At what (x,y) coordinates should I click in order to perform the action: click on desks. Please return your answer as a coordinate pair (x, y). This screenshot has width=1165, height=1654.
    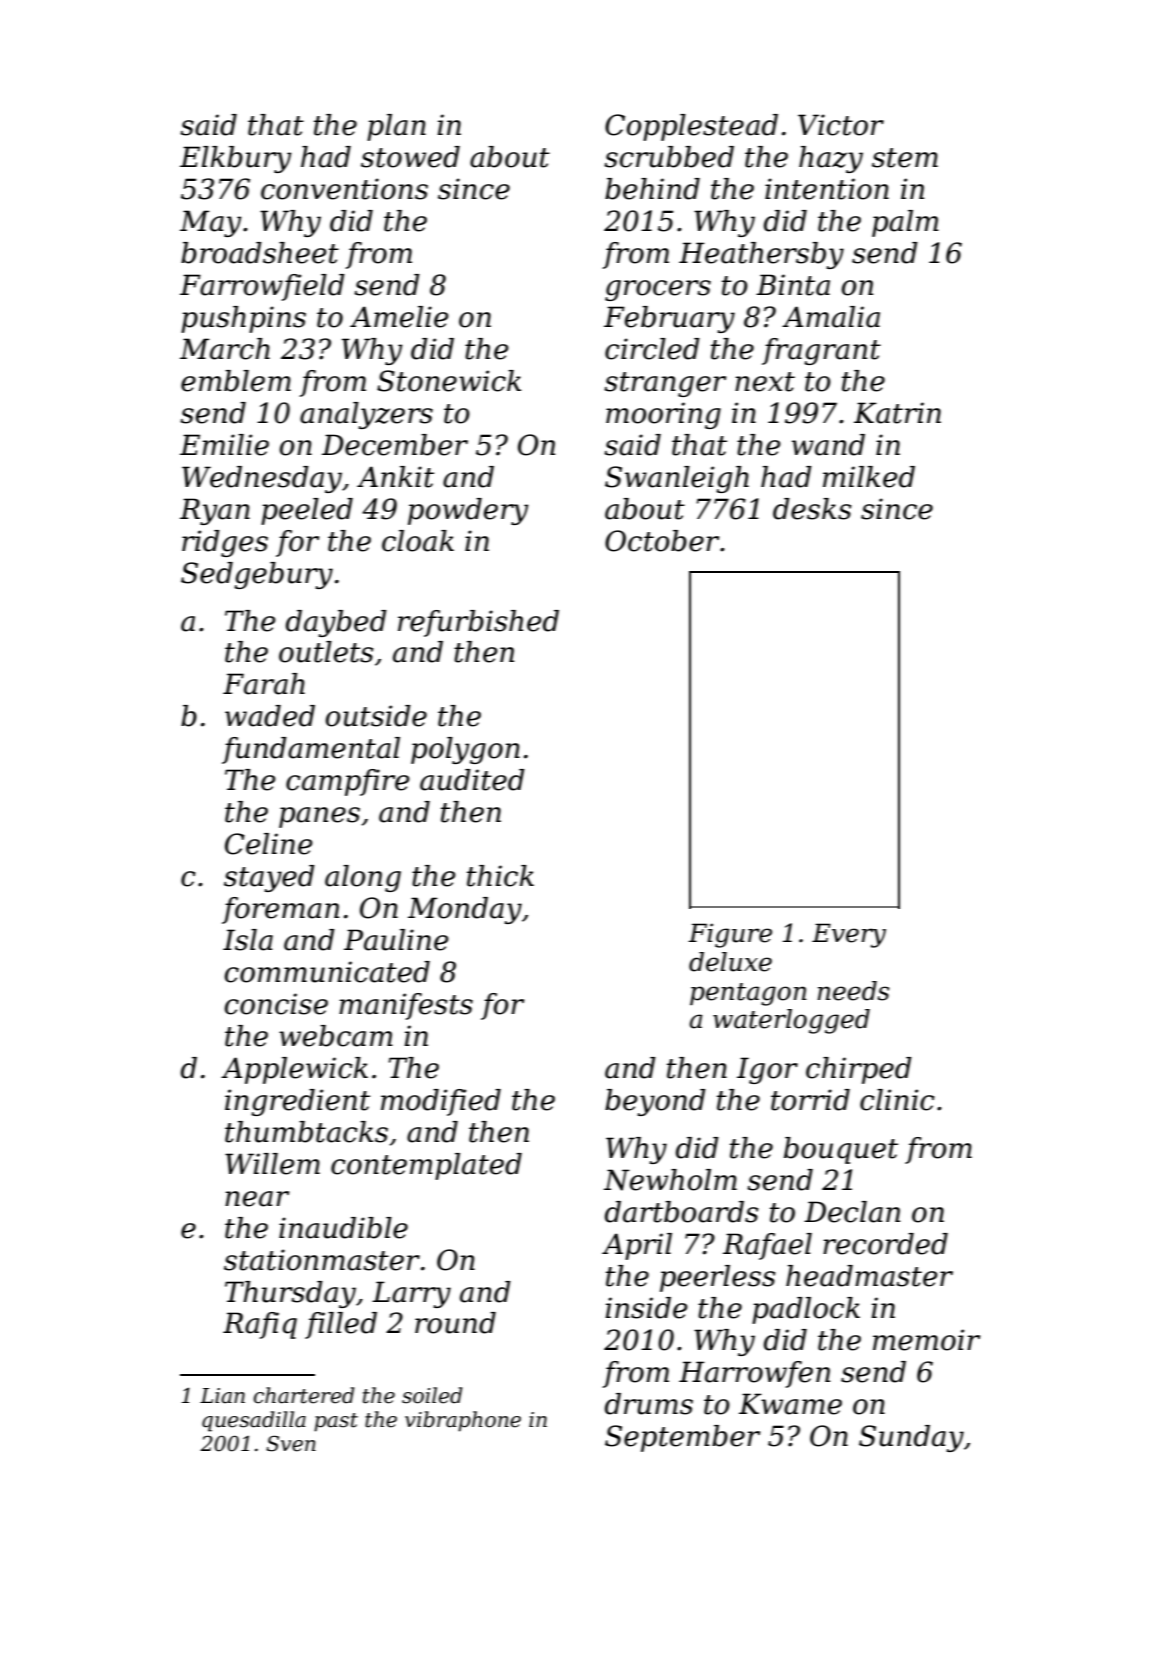
    Looking at the image, I should click on (812, 509).
